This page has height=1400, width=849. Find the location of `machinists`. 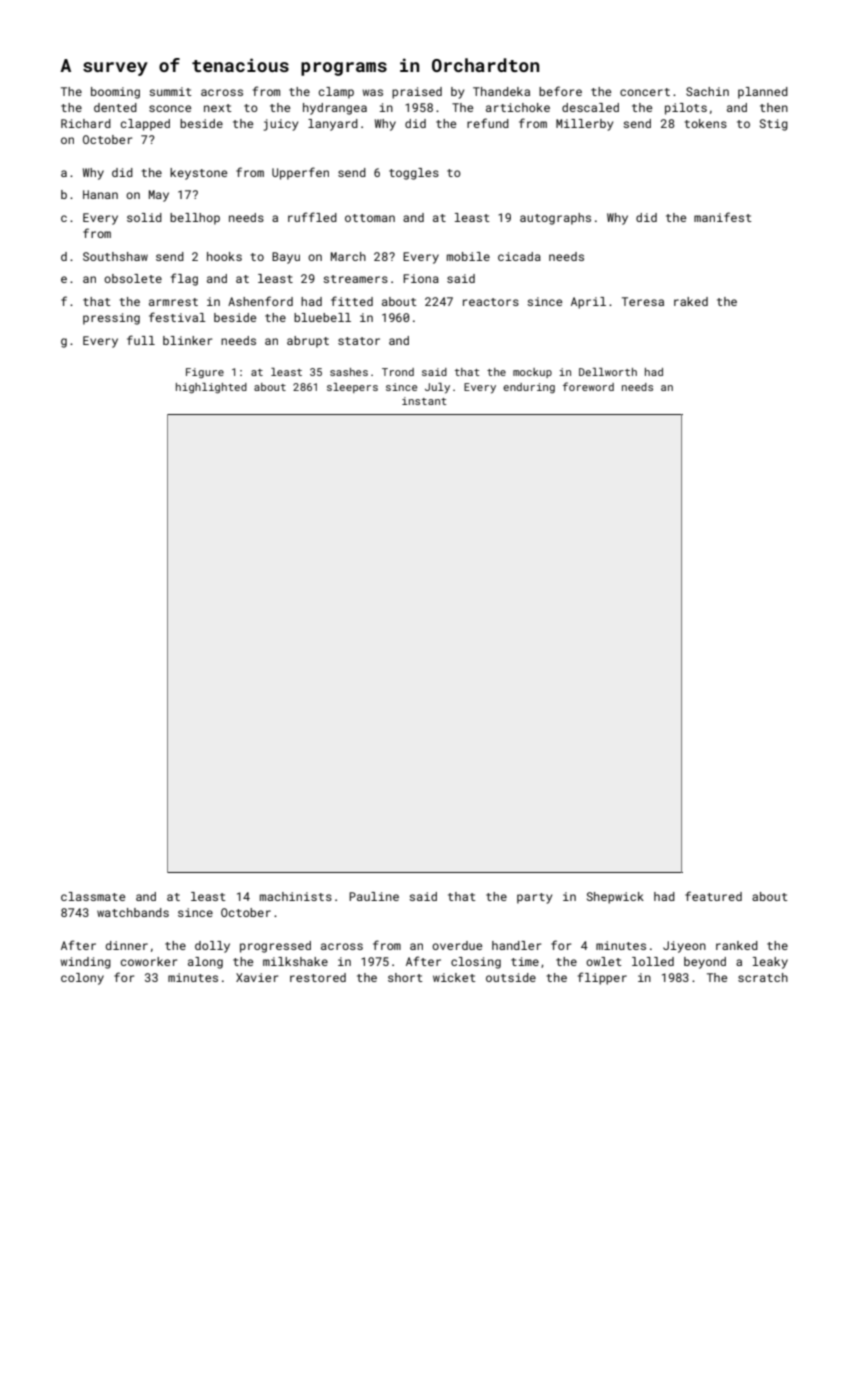

machinists is located at coordinates (296, 896).
